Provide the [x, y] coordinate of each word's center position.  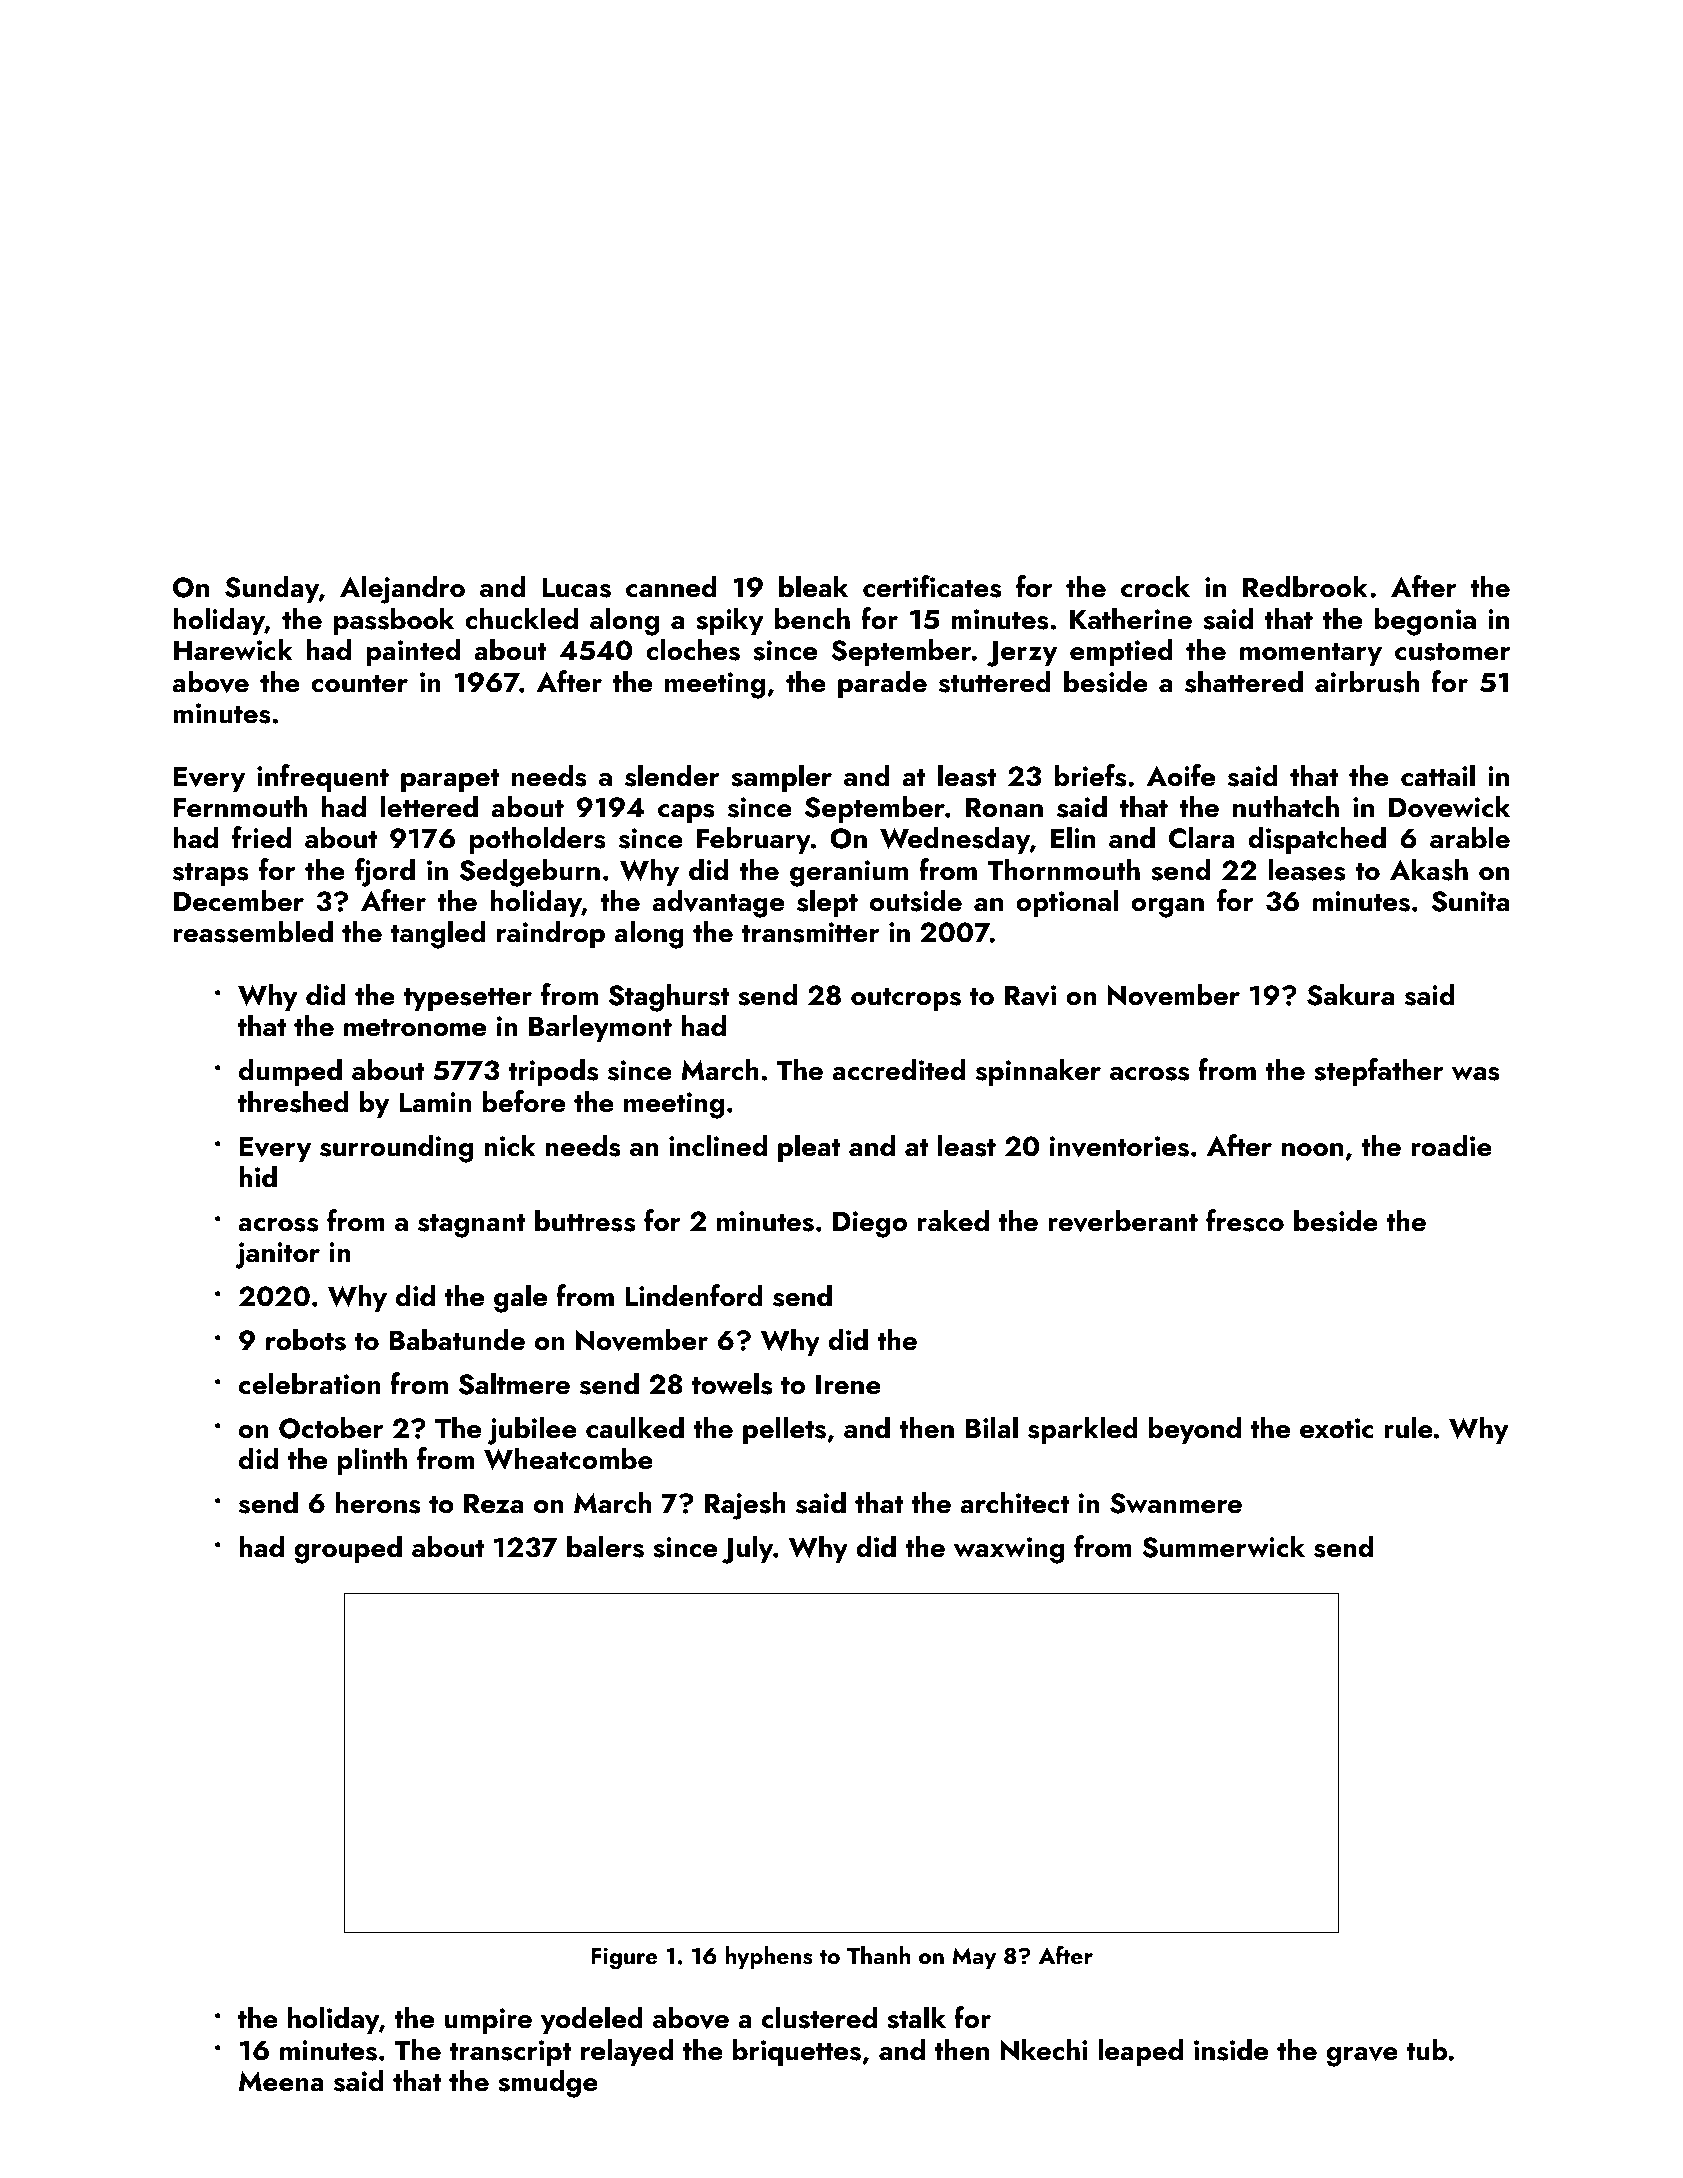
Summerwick [1223, 1546]
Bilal [992, 1427]
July [747, 1549]
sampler [781, 778]
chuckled [521, 618]
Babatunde [457, 1339]
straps [211, 874]
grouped [348, 1549]
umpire [488, 2021]
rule [1408, 1427]
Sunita [1470, 901]
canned [671, 586]
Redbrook [1305, 586]
